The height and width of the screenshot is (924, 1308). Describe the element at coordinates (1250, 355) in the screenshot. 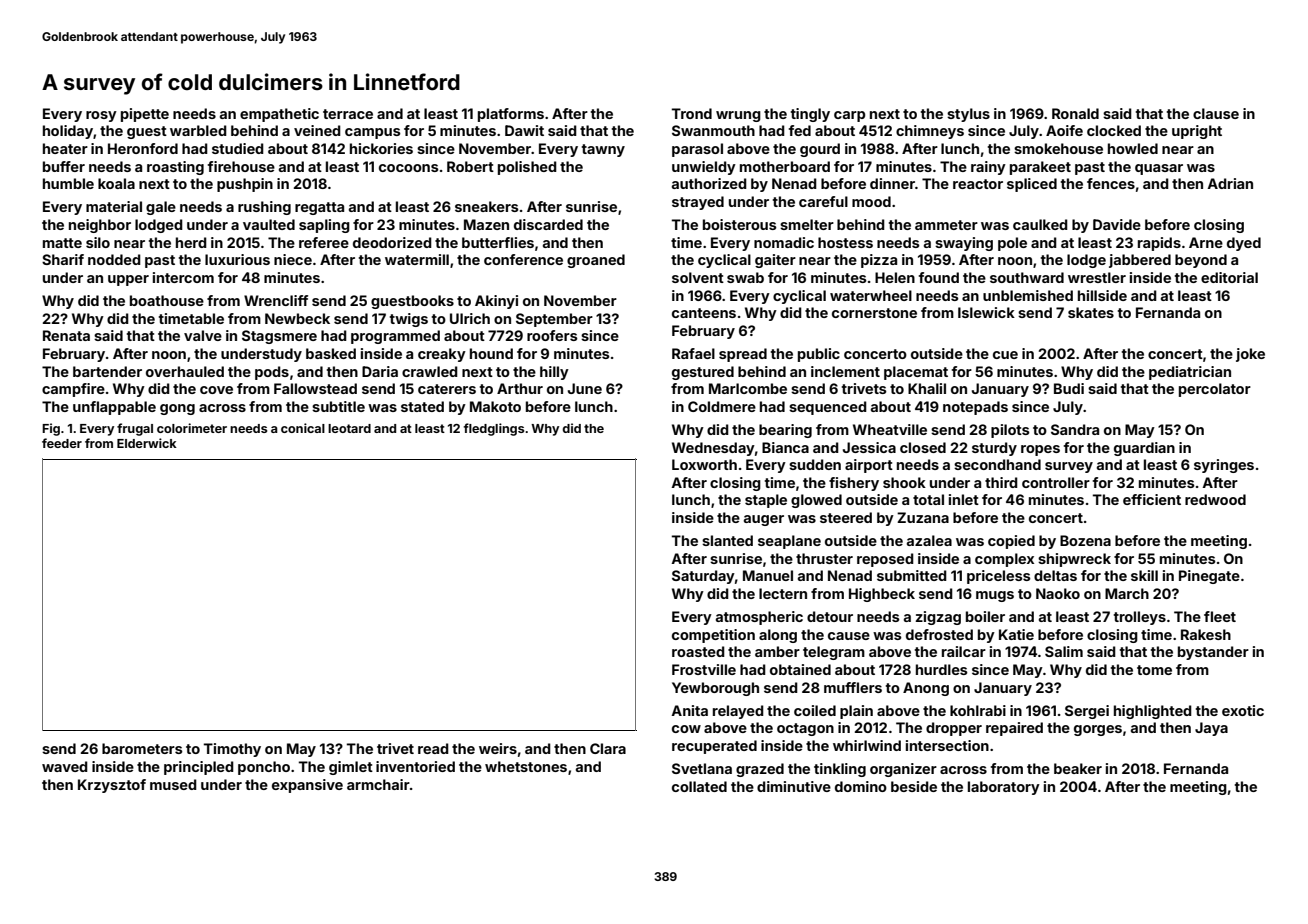

I see `joke` at that location.
